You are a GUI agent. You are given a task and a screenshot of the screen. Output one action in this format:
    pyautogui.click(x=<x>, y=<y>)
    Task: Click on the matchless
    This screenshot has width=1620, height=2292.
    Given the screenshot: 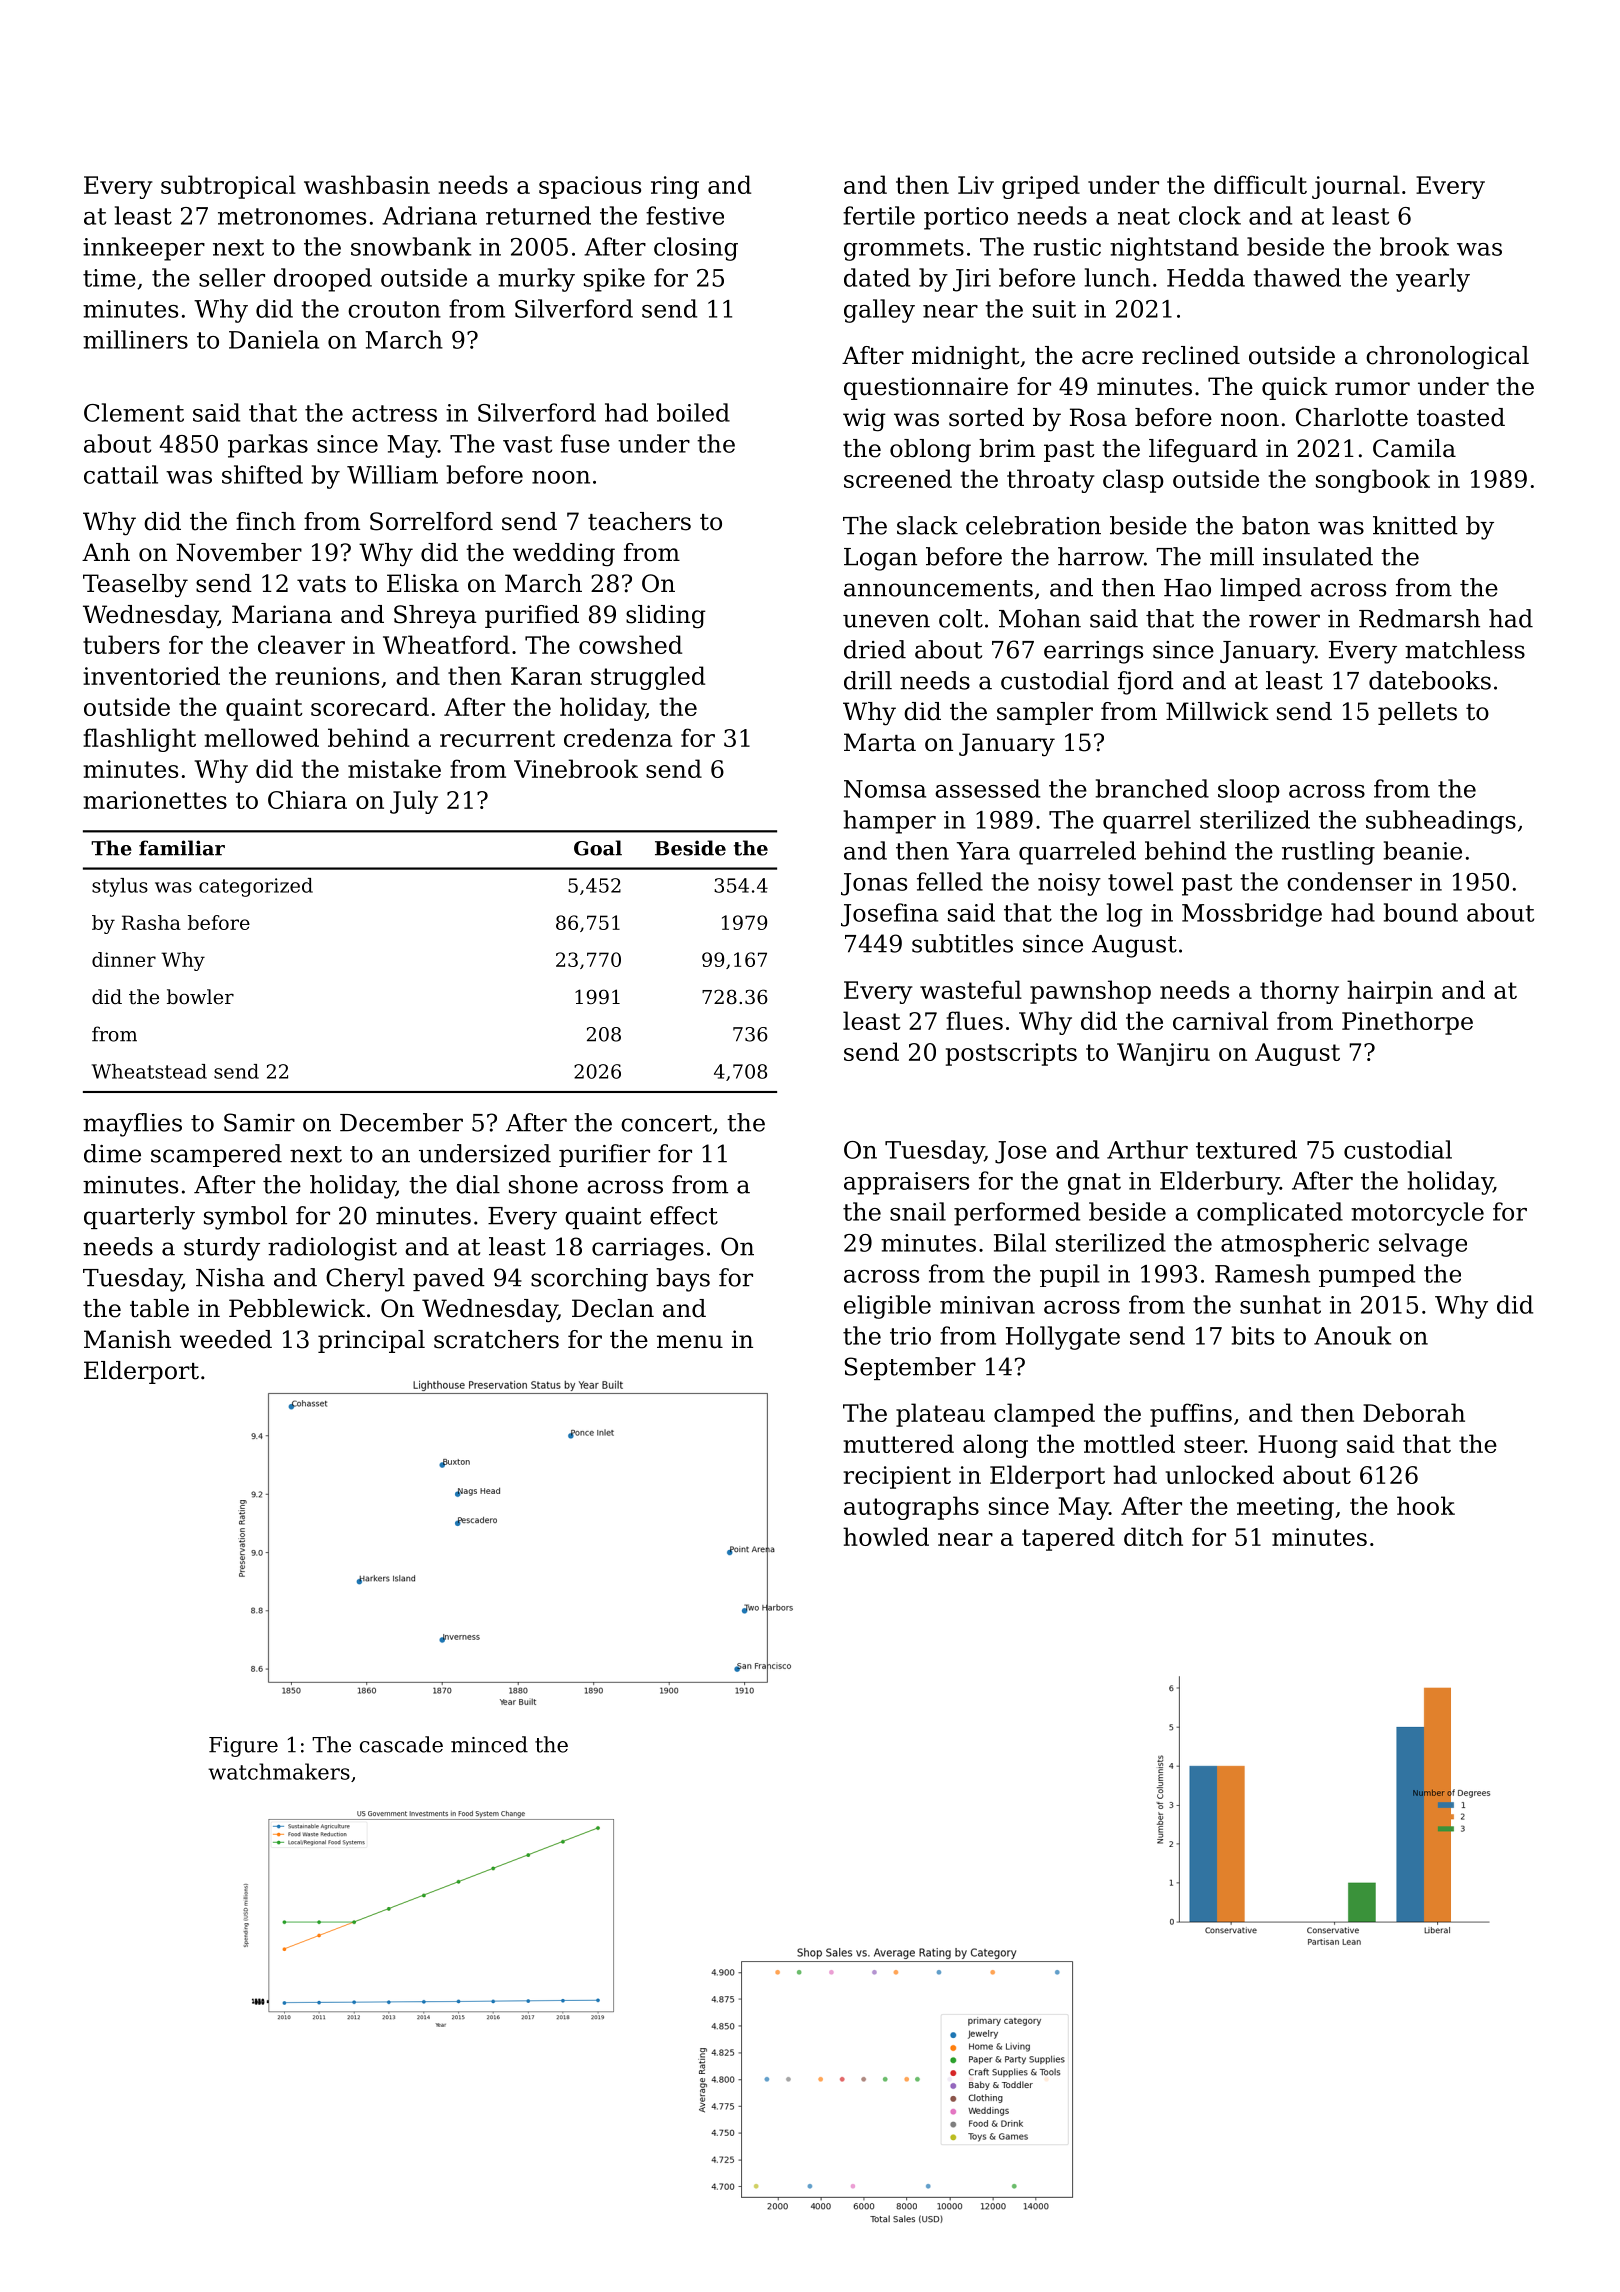 What is the action you would take?
    pyautogui.click(x=1465, y=649)
